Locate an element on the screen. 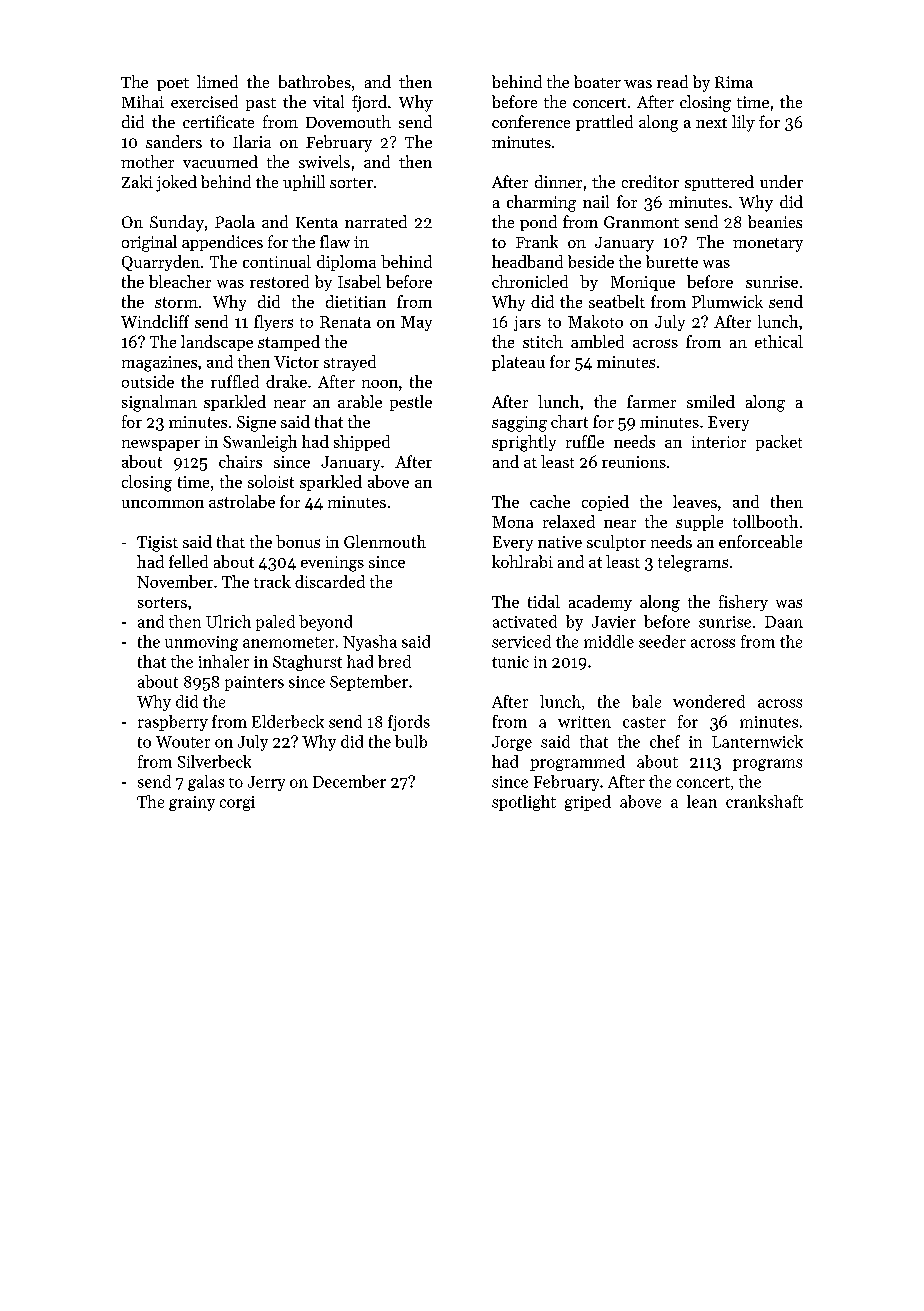  read is located at coordinates (672, 81).
